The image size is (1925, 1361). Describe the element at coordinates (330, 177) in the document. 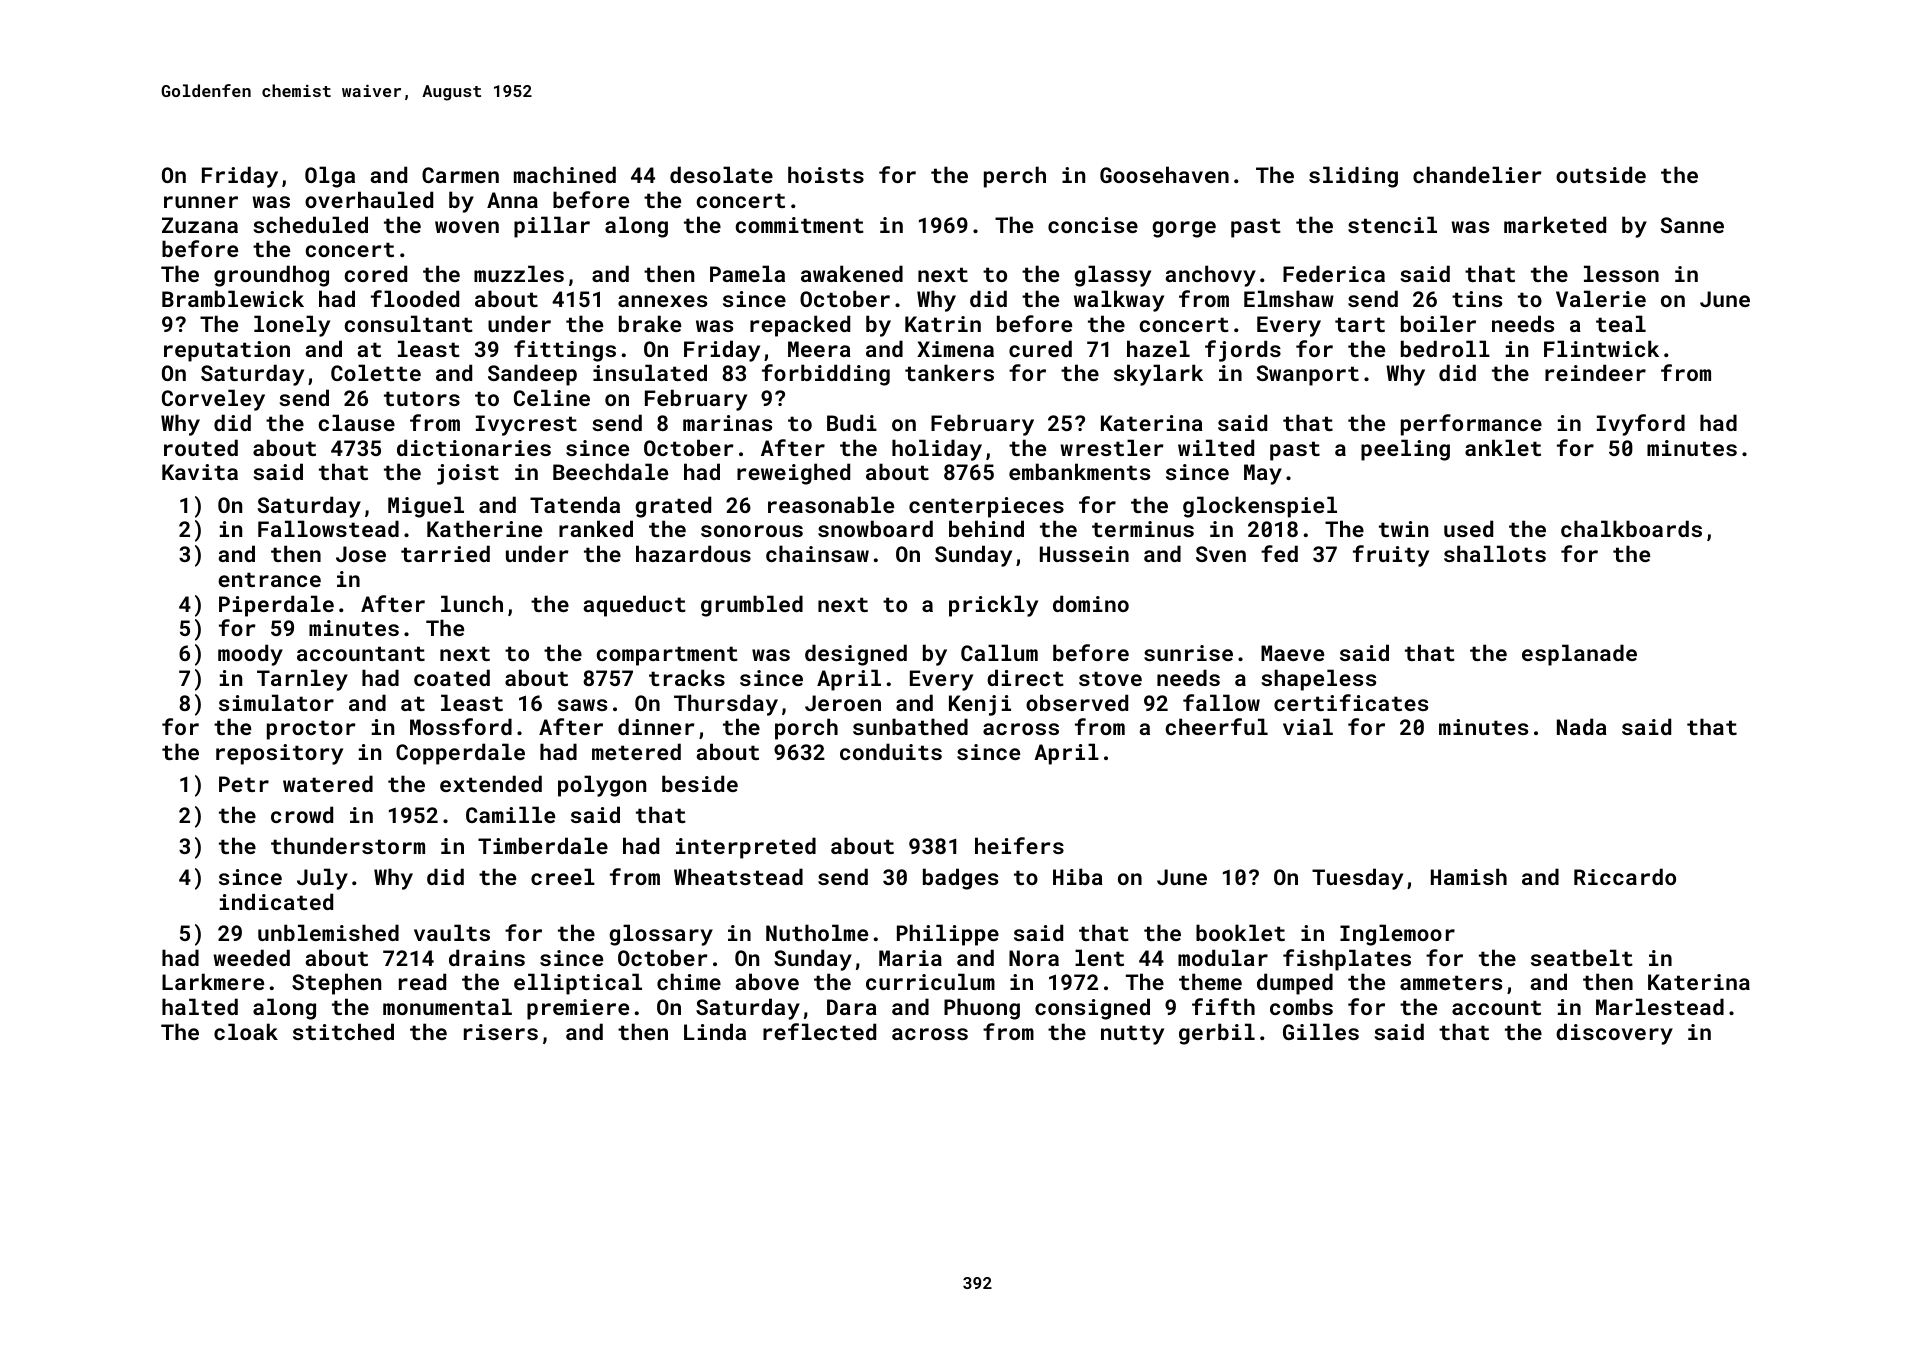

I see `Olga` at that location.
